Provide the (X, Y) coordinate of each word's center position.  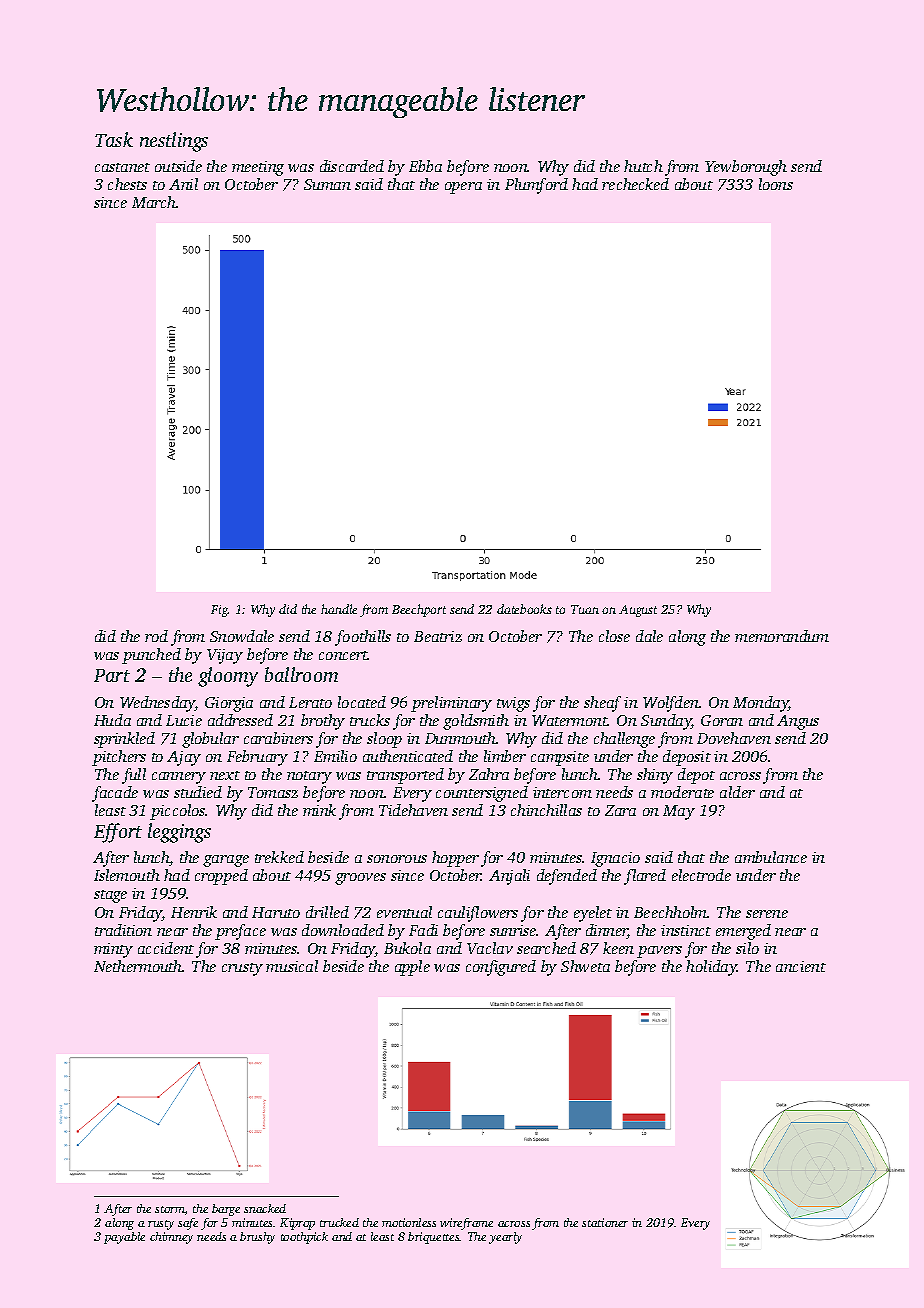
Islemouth (127, 875)
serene (767, 914)
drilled (327, 912)
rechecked (635, 184)
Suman (327, 184)
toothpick (304, 1238)
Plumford (536, 186)
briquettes (434, 1238)
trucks (370, 720)
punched (151, 656)
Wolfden (671, 704)
